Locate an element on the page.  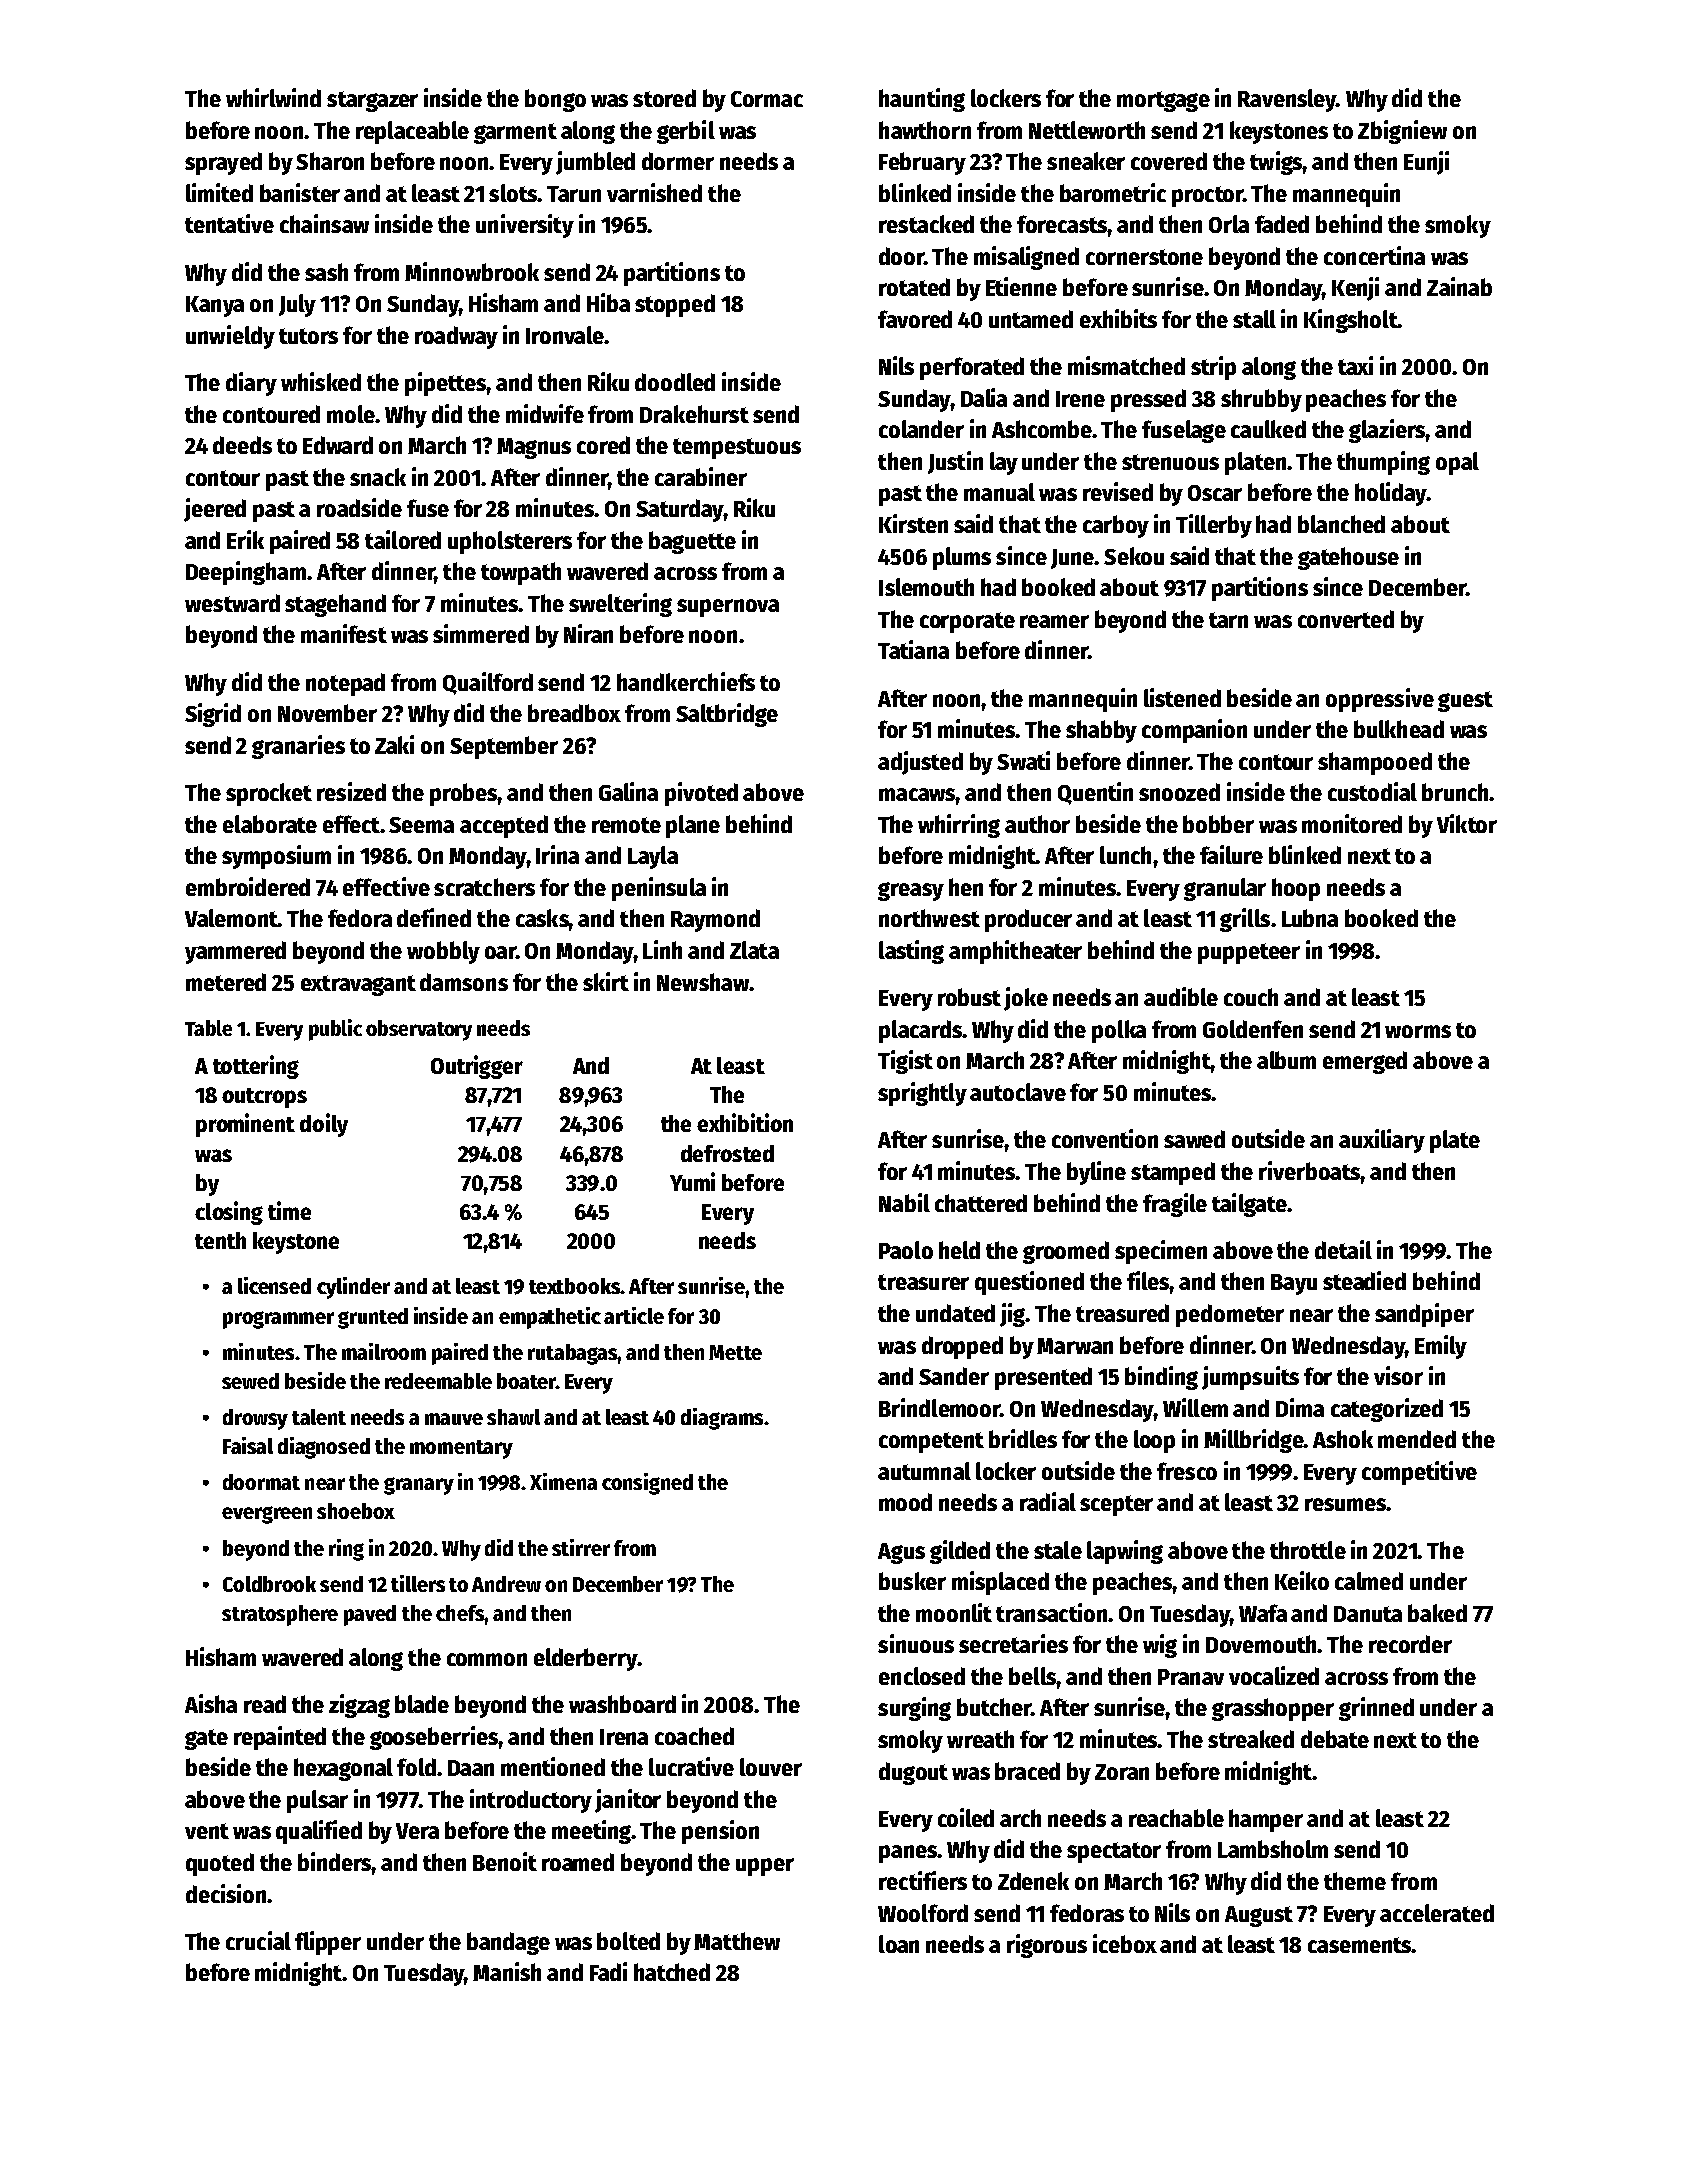
Ravensley is located at coordinates (1287, 100).
